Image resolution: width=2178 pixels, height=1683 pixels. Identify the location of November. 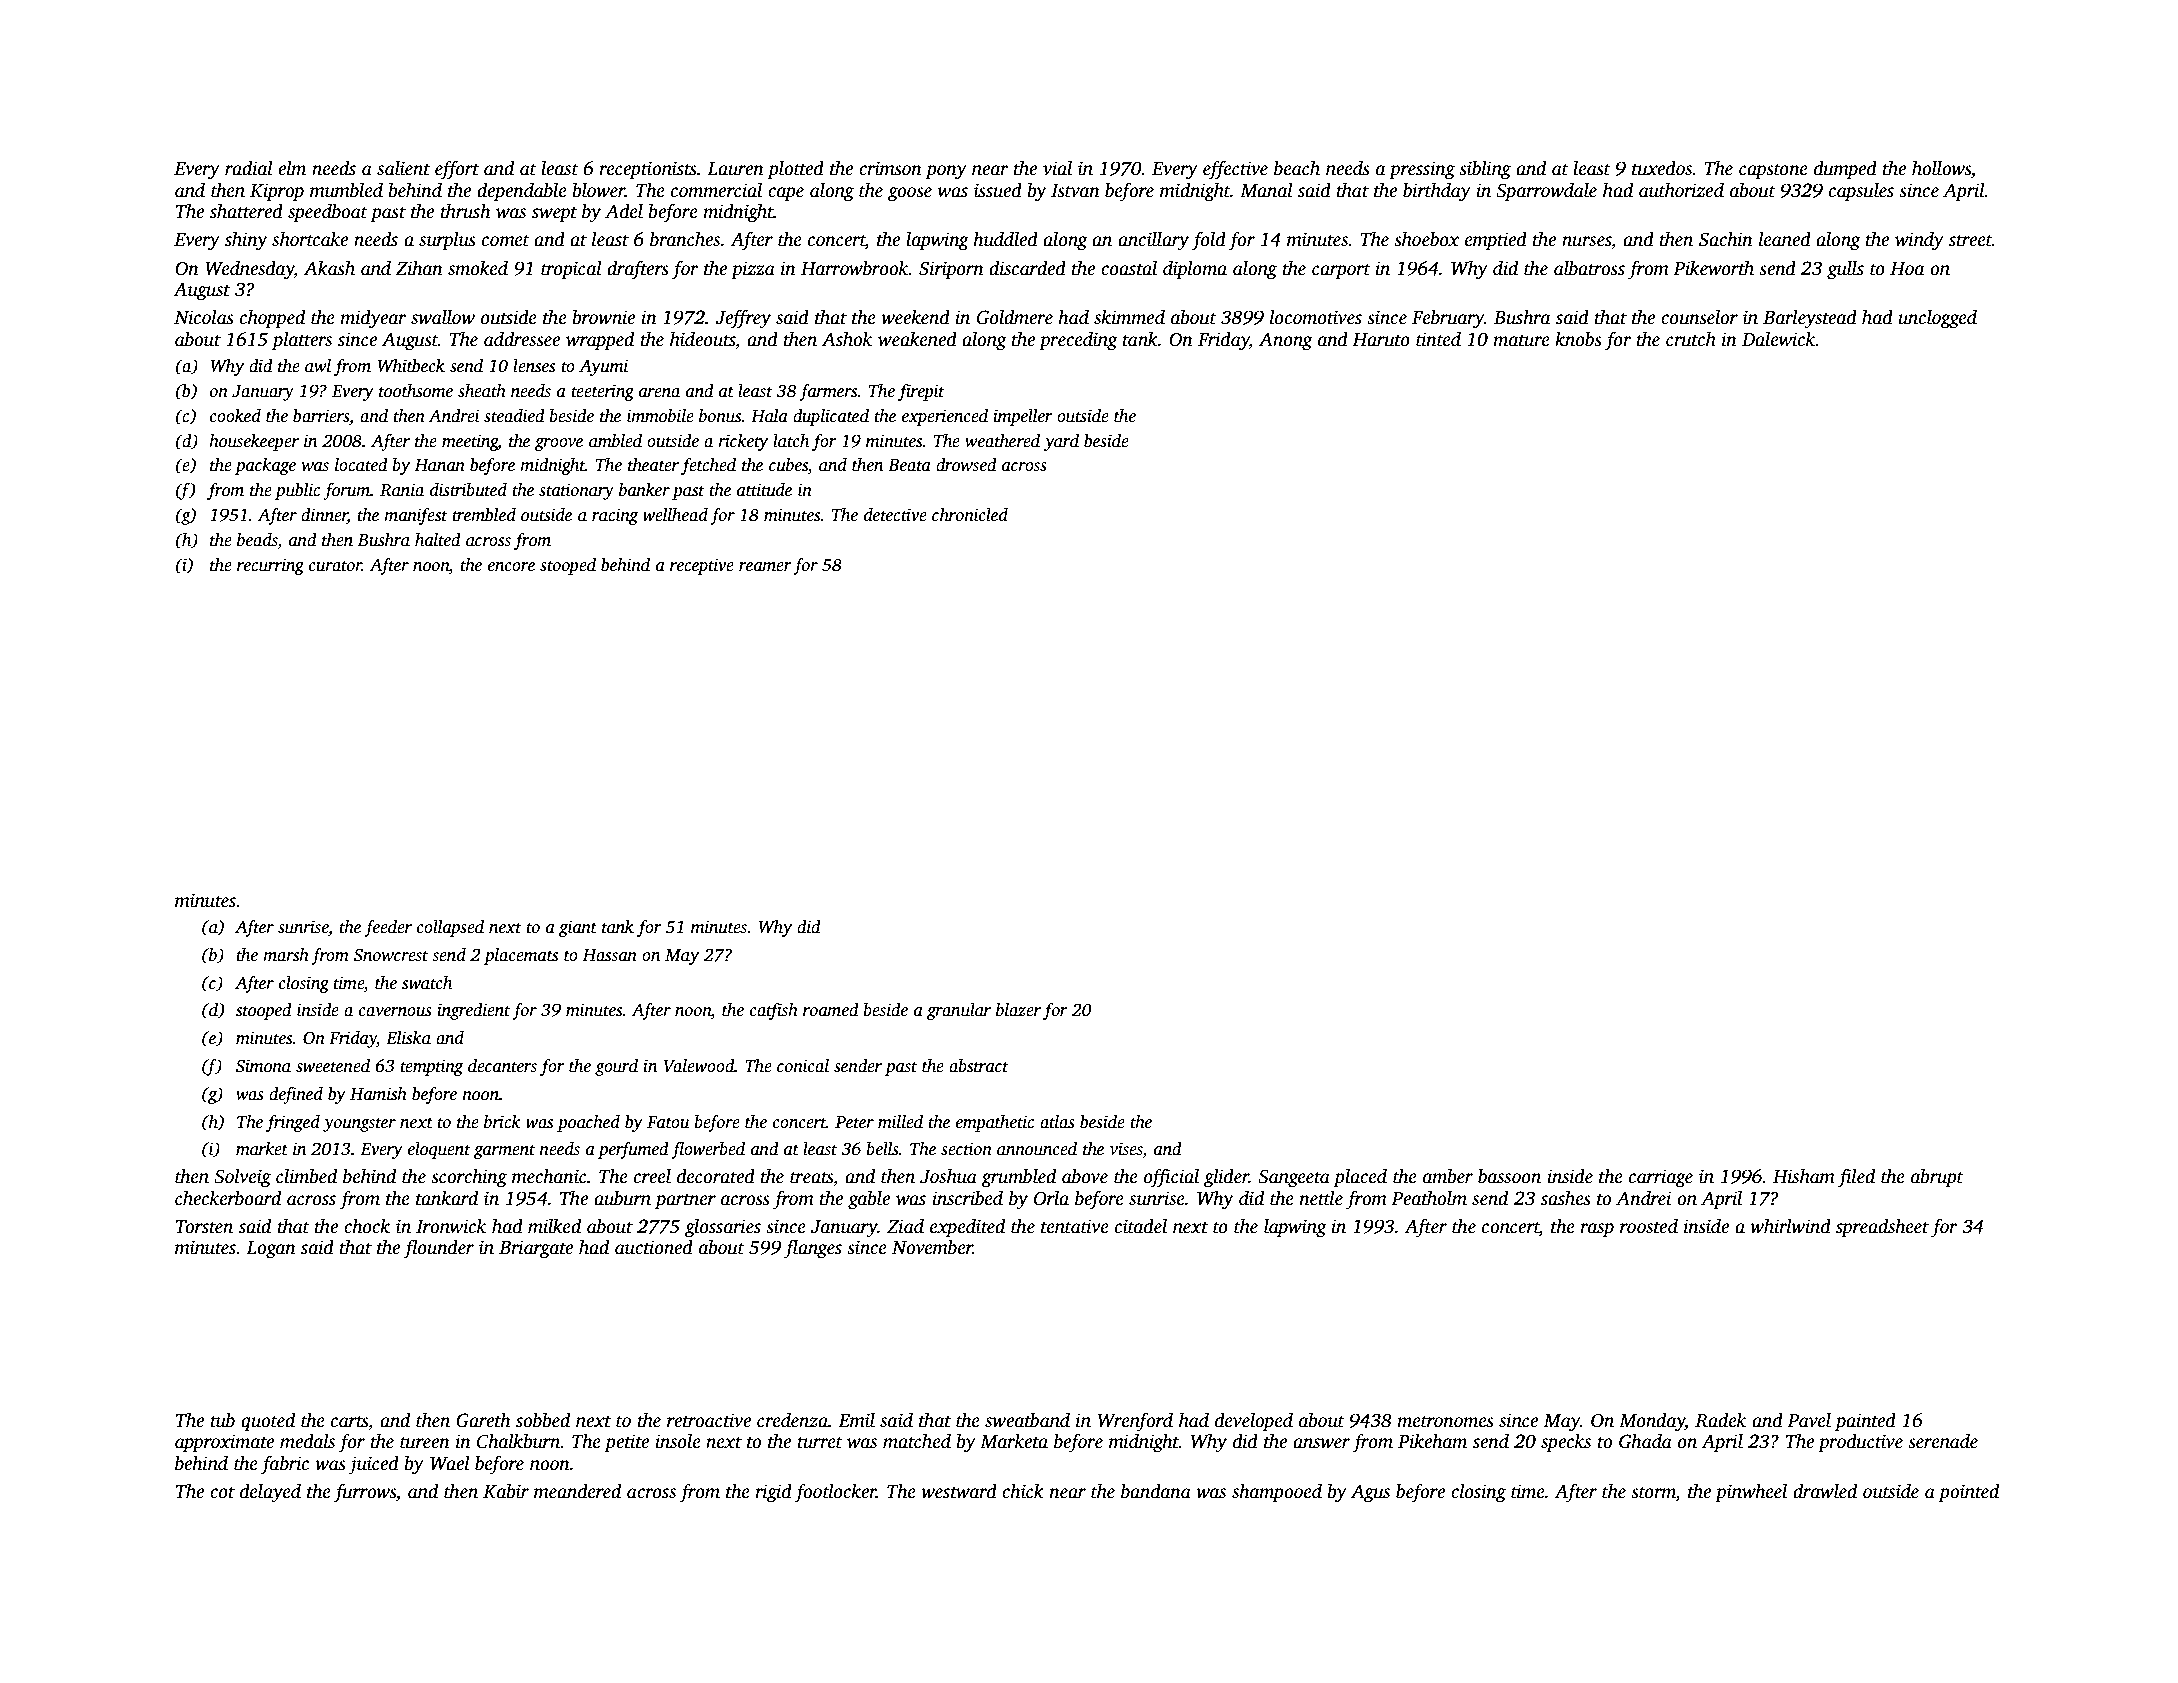
(932, 1247).
